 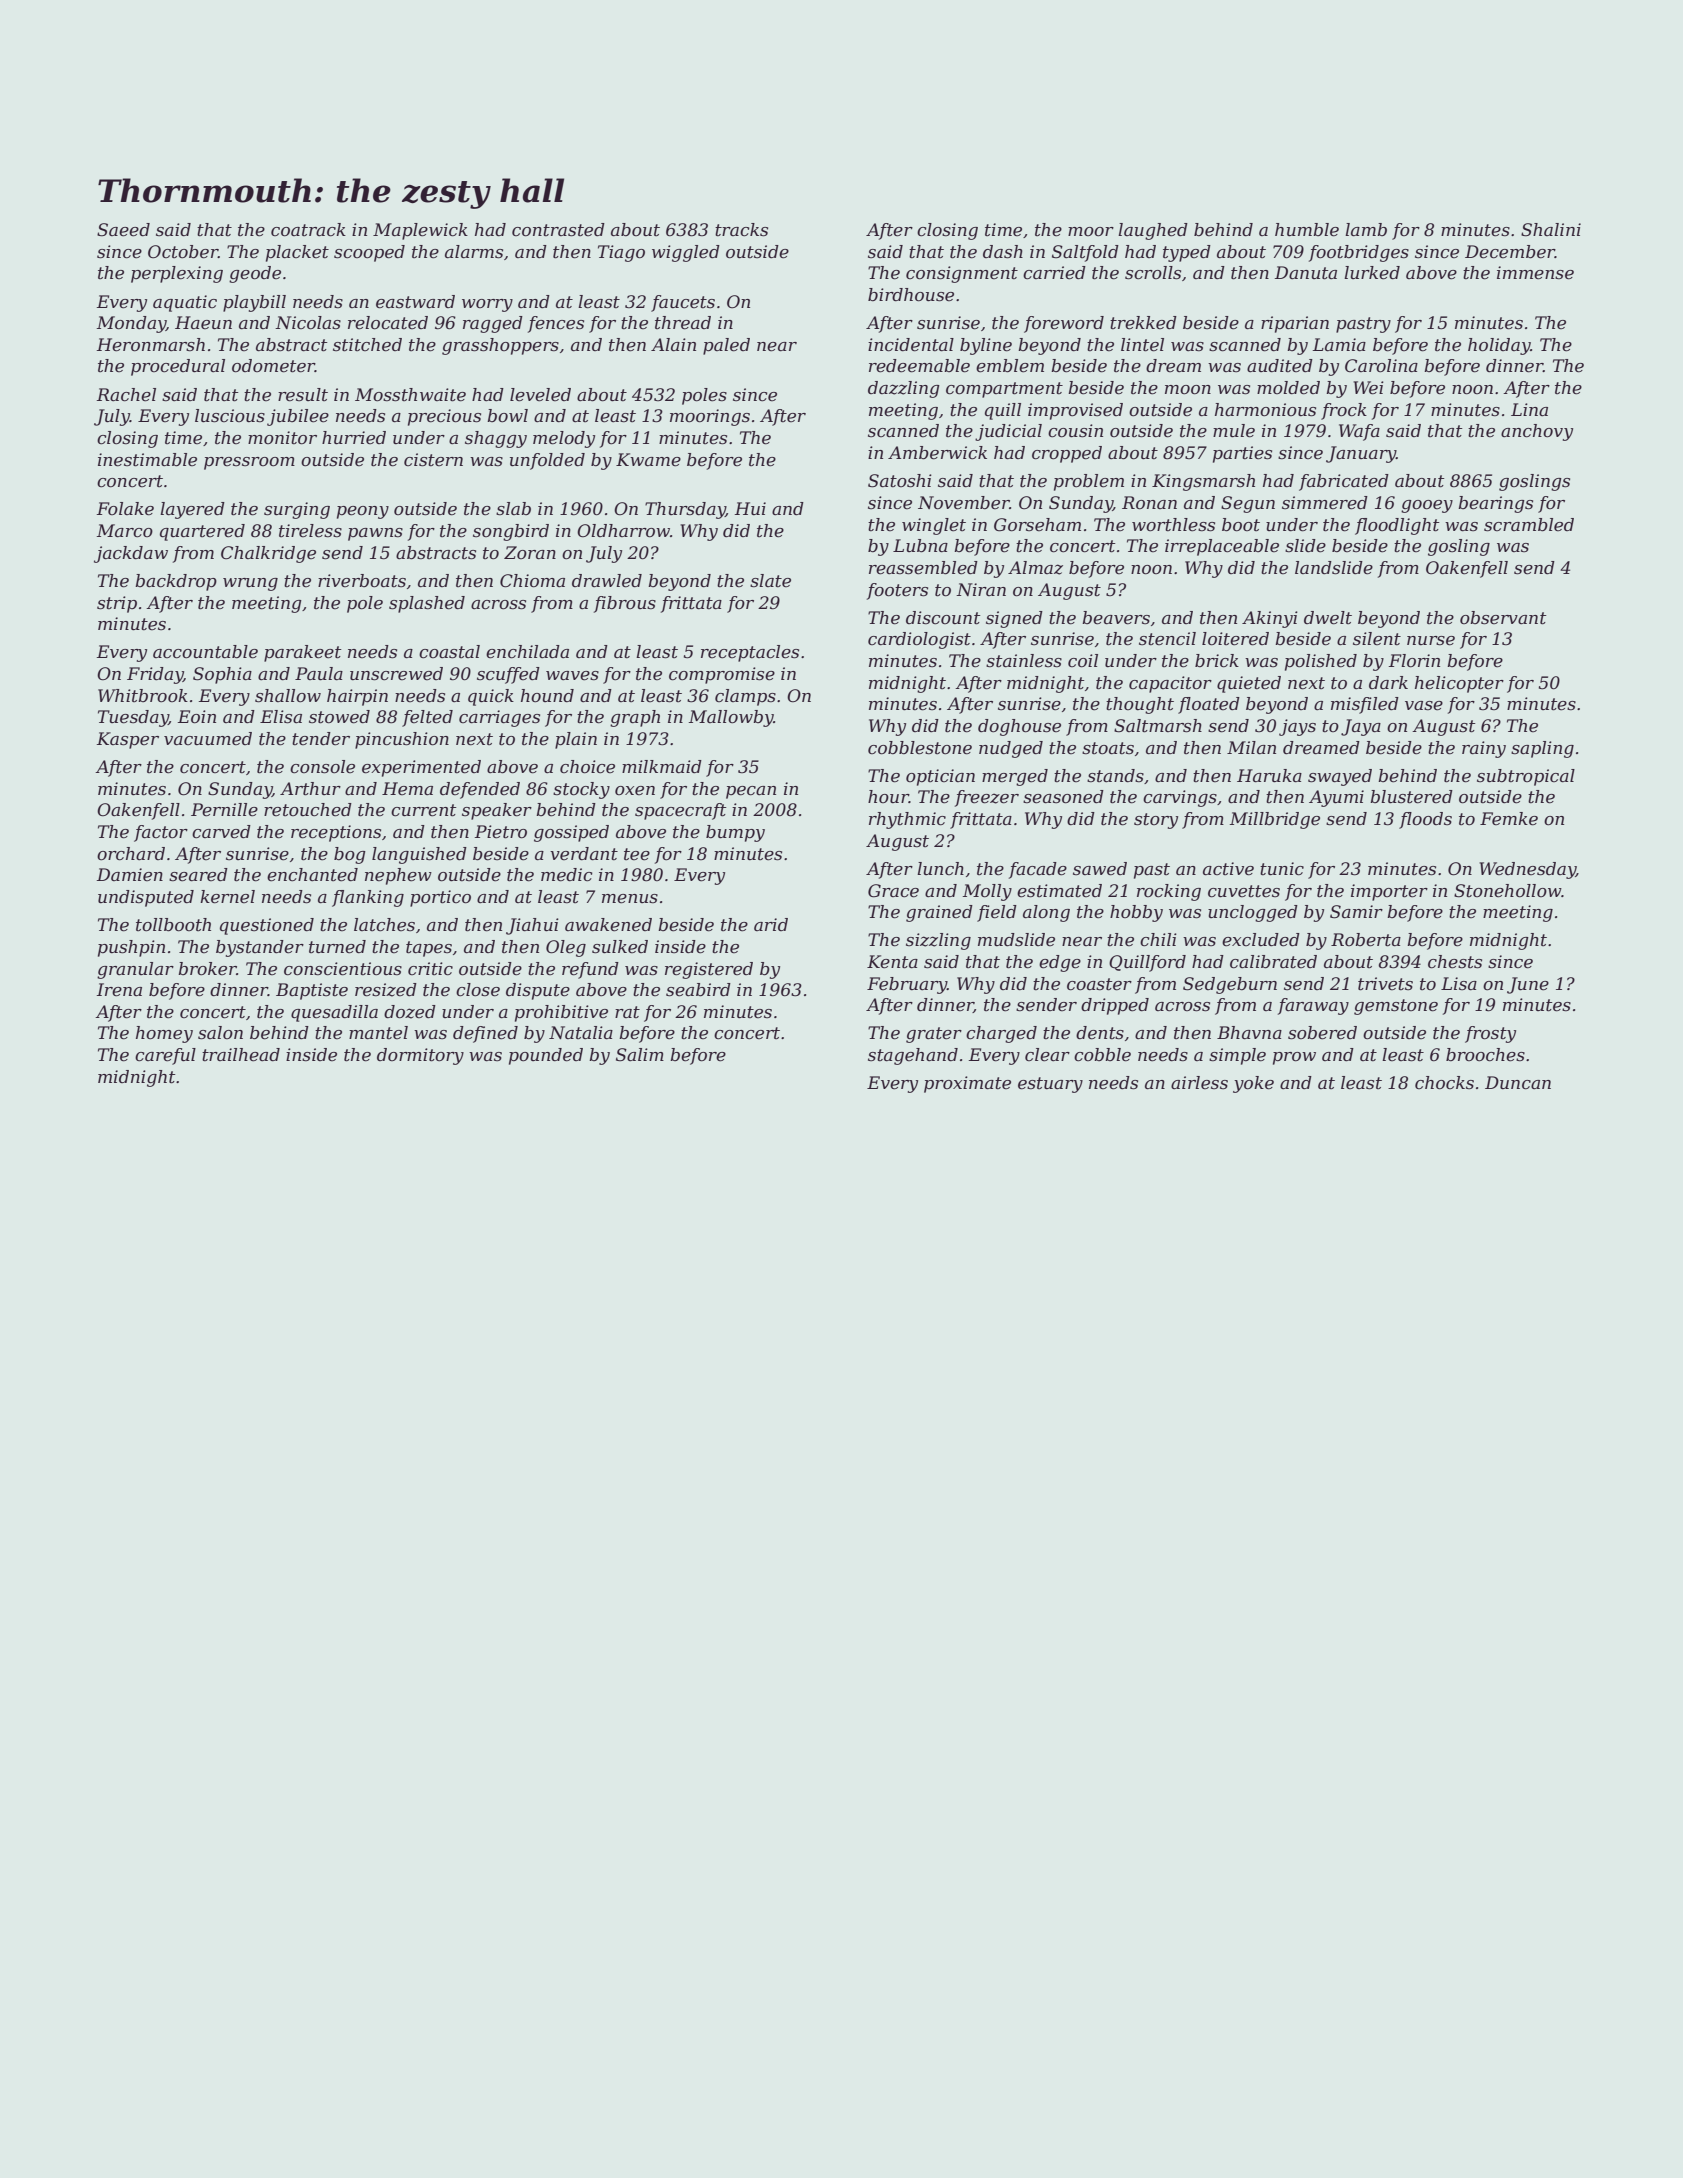 I want to click on slate, so click(x=770, y=581).
